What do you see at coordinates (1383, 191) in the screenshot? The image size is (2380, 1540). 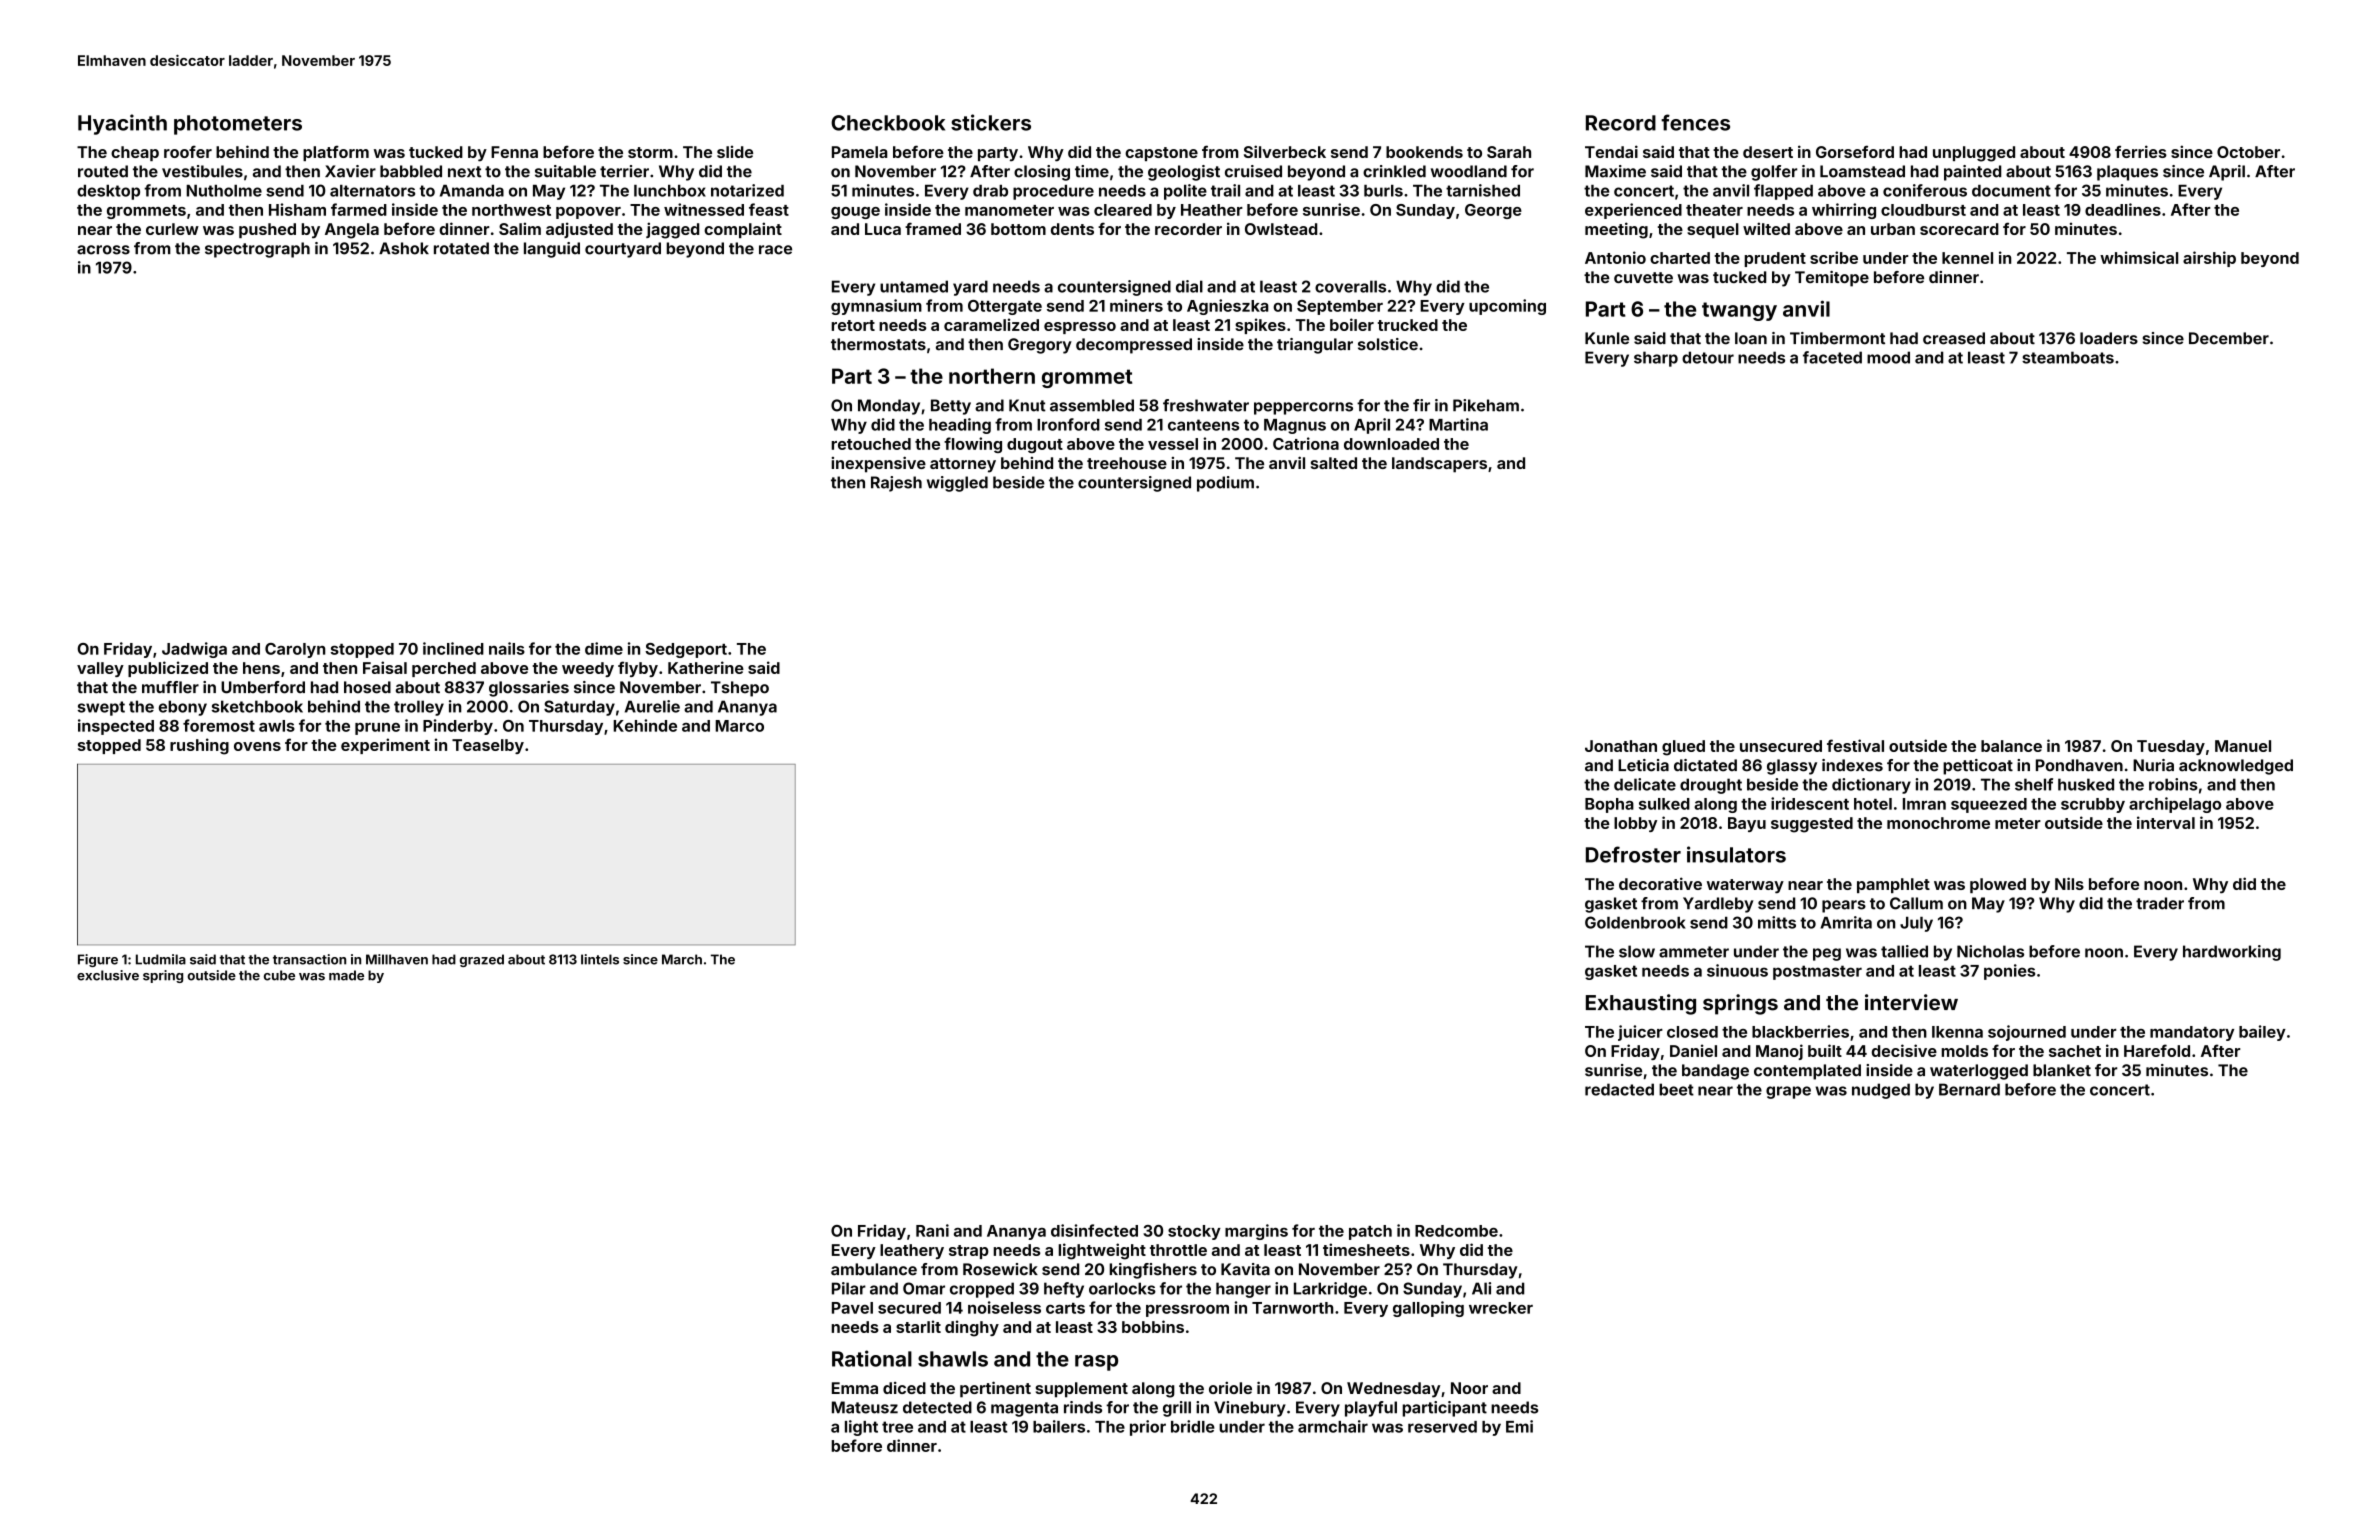 I see `burls` at bounding box center [1383, 191].
